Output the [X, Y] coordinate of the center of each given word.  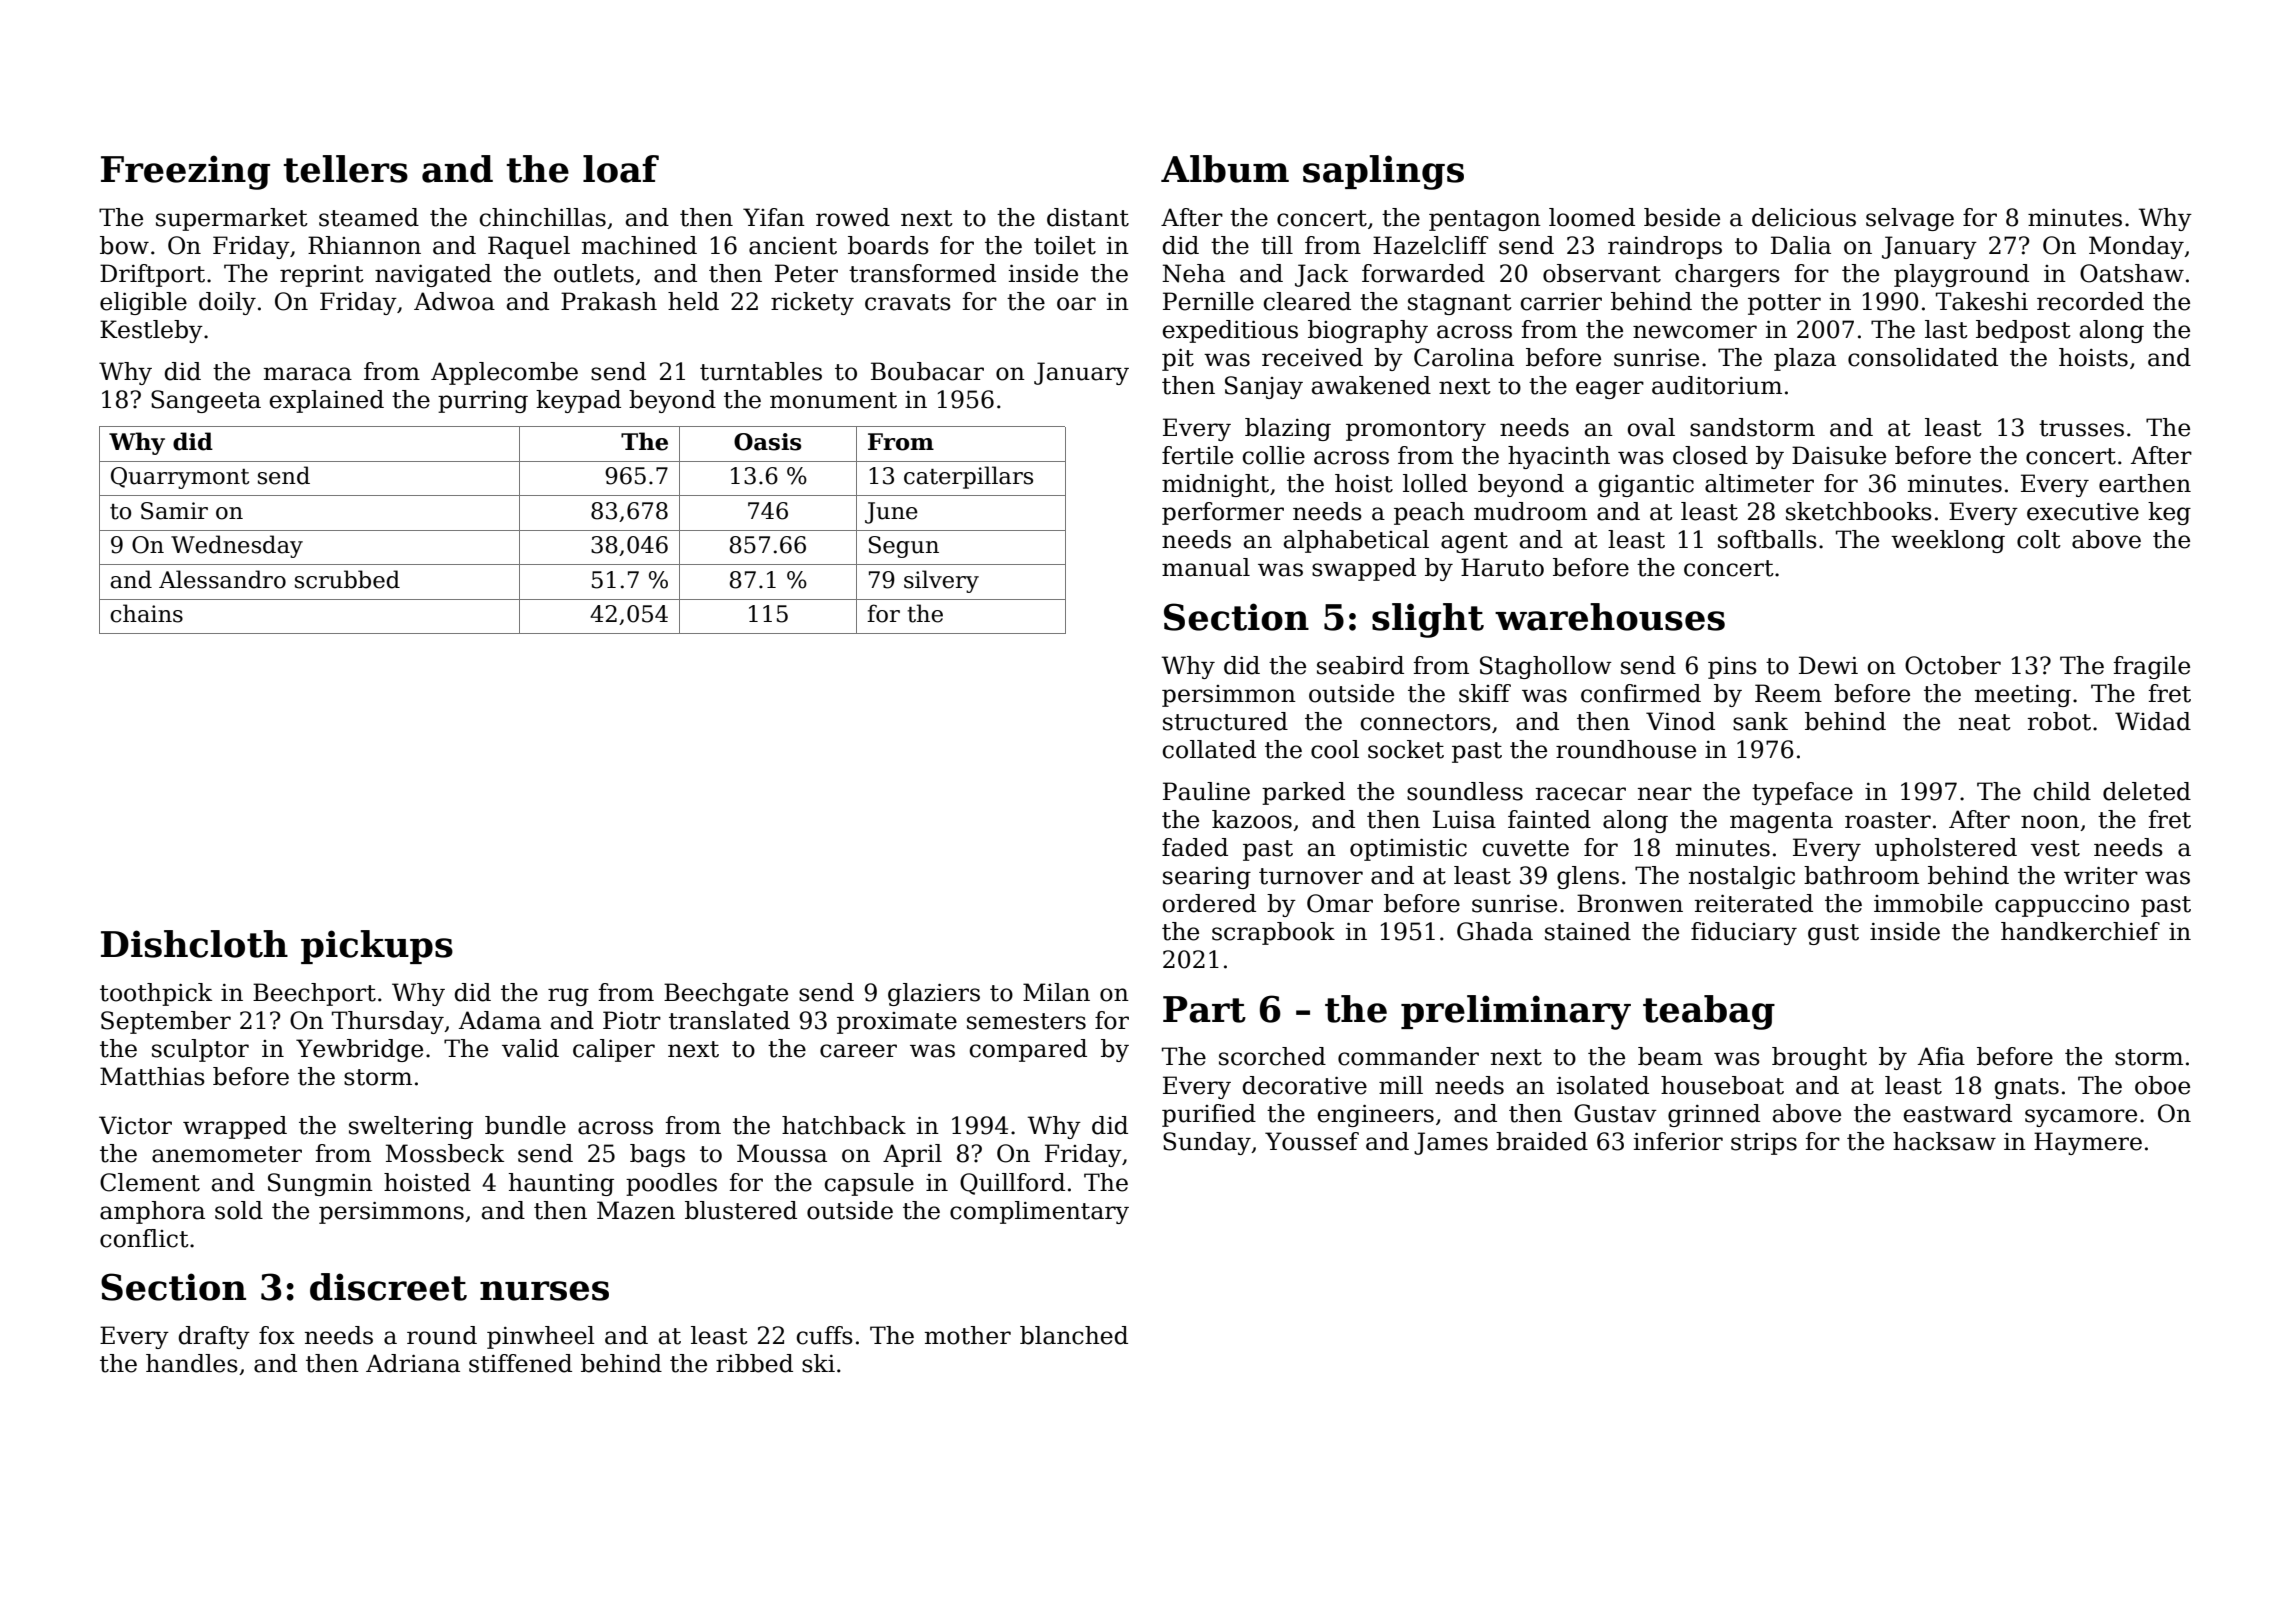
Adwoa [454, 301]
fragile [2152, 667]
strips [1764, 1144]
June [891, 513]
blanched [1074, 1335]
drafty [214, 1337]
